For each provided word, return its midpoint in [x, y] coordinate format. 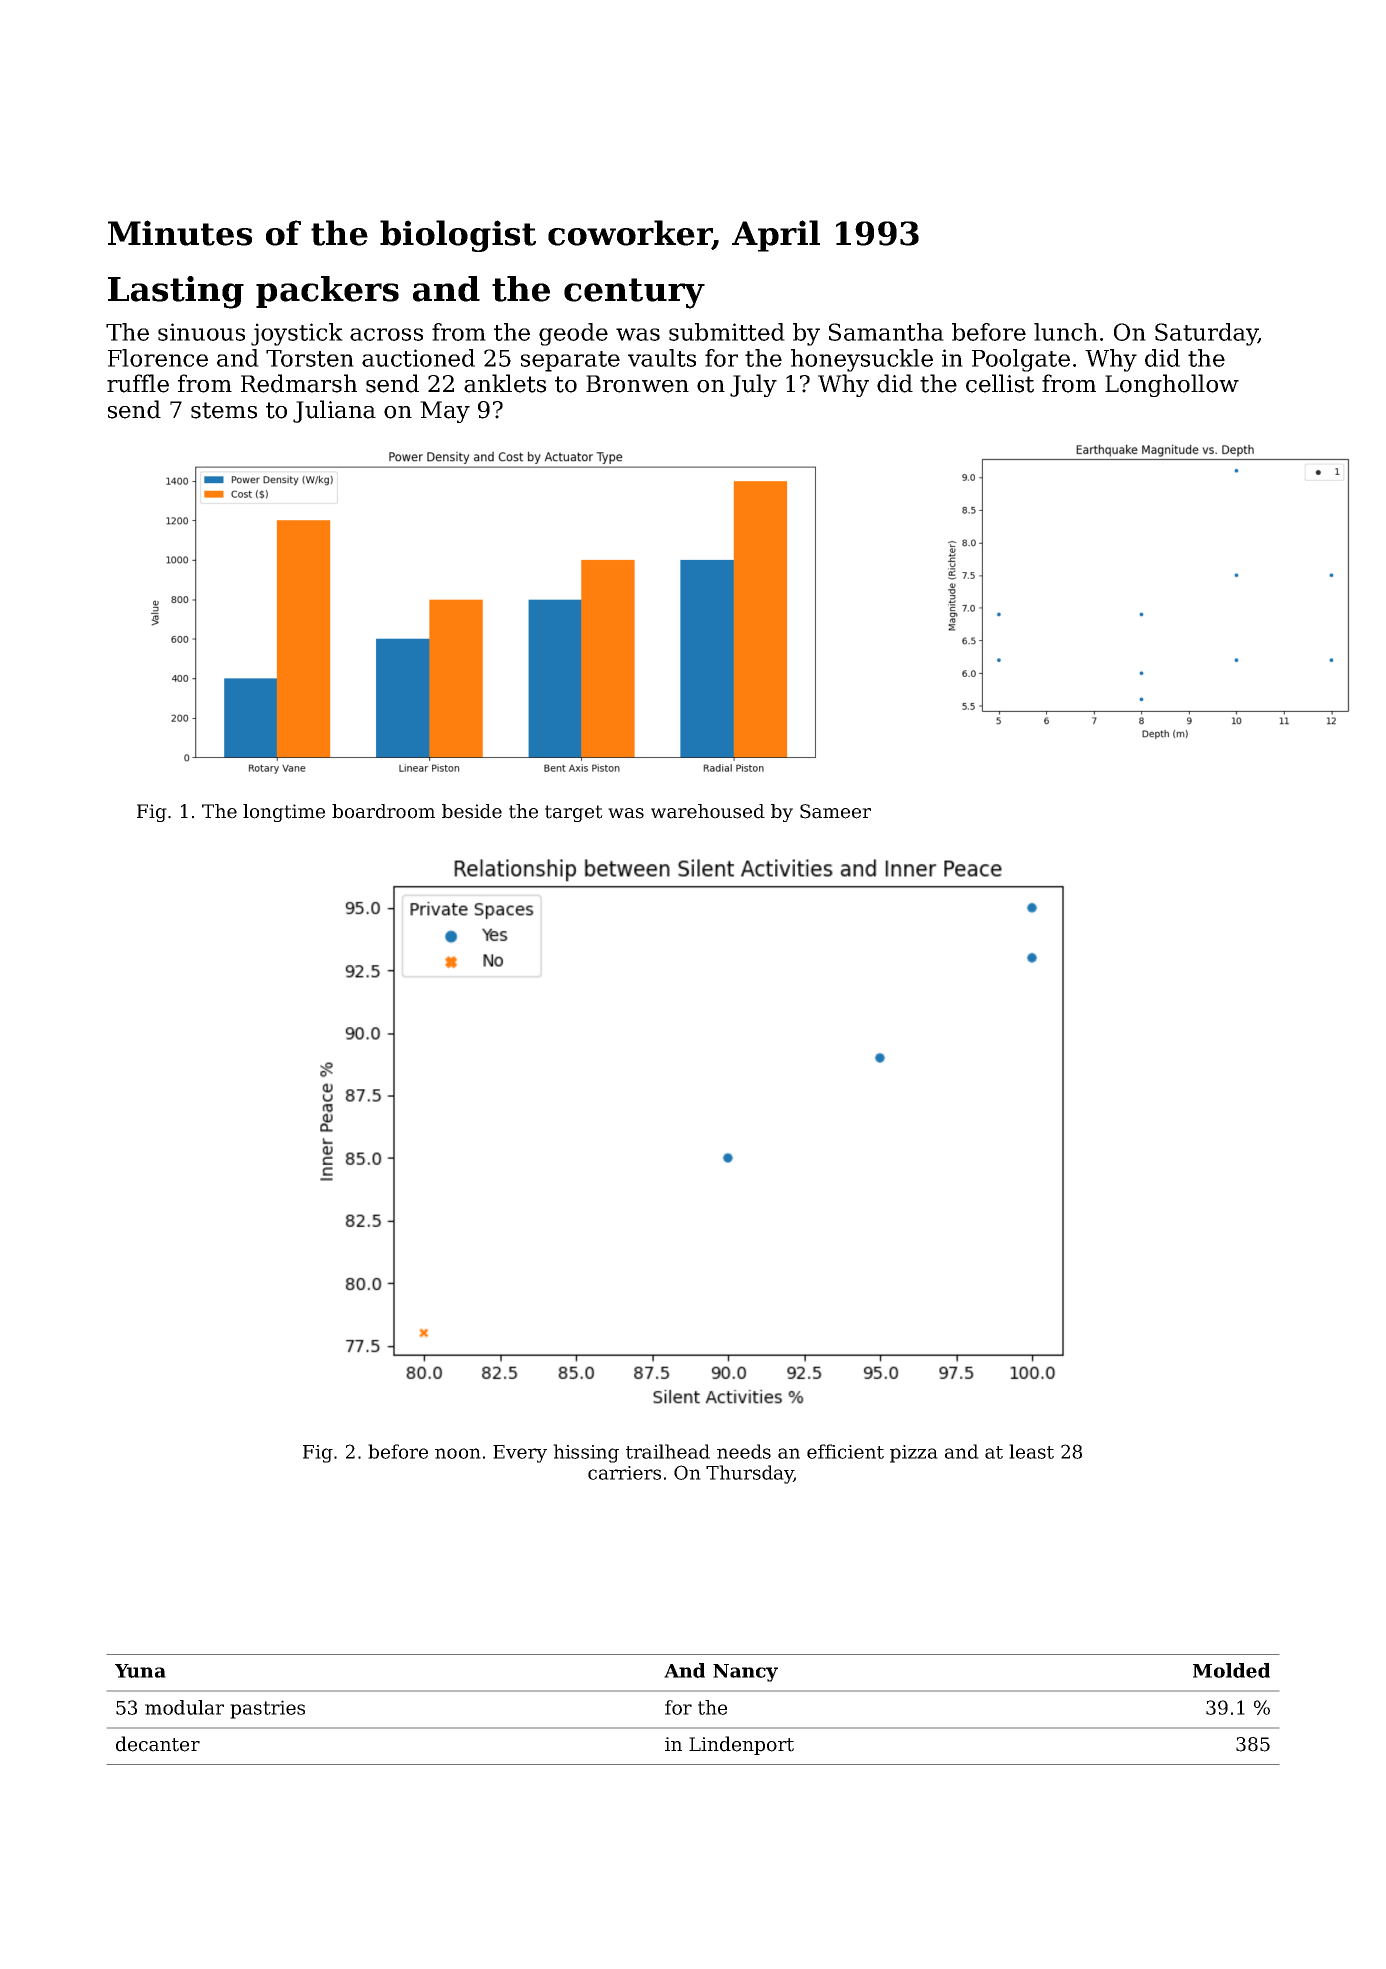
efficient [845, 1451]
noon [458, 1453]
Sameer [835, 811]
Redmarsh [299, 383]
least [1031, 1451]
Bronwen [637, 384]
